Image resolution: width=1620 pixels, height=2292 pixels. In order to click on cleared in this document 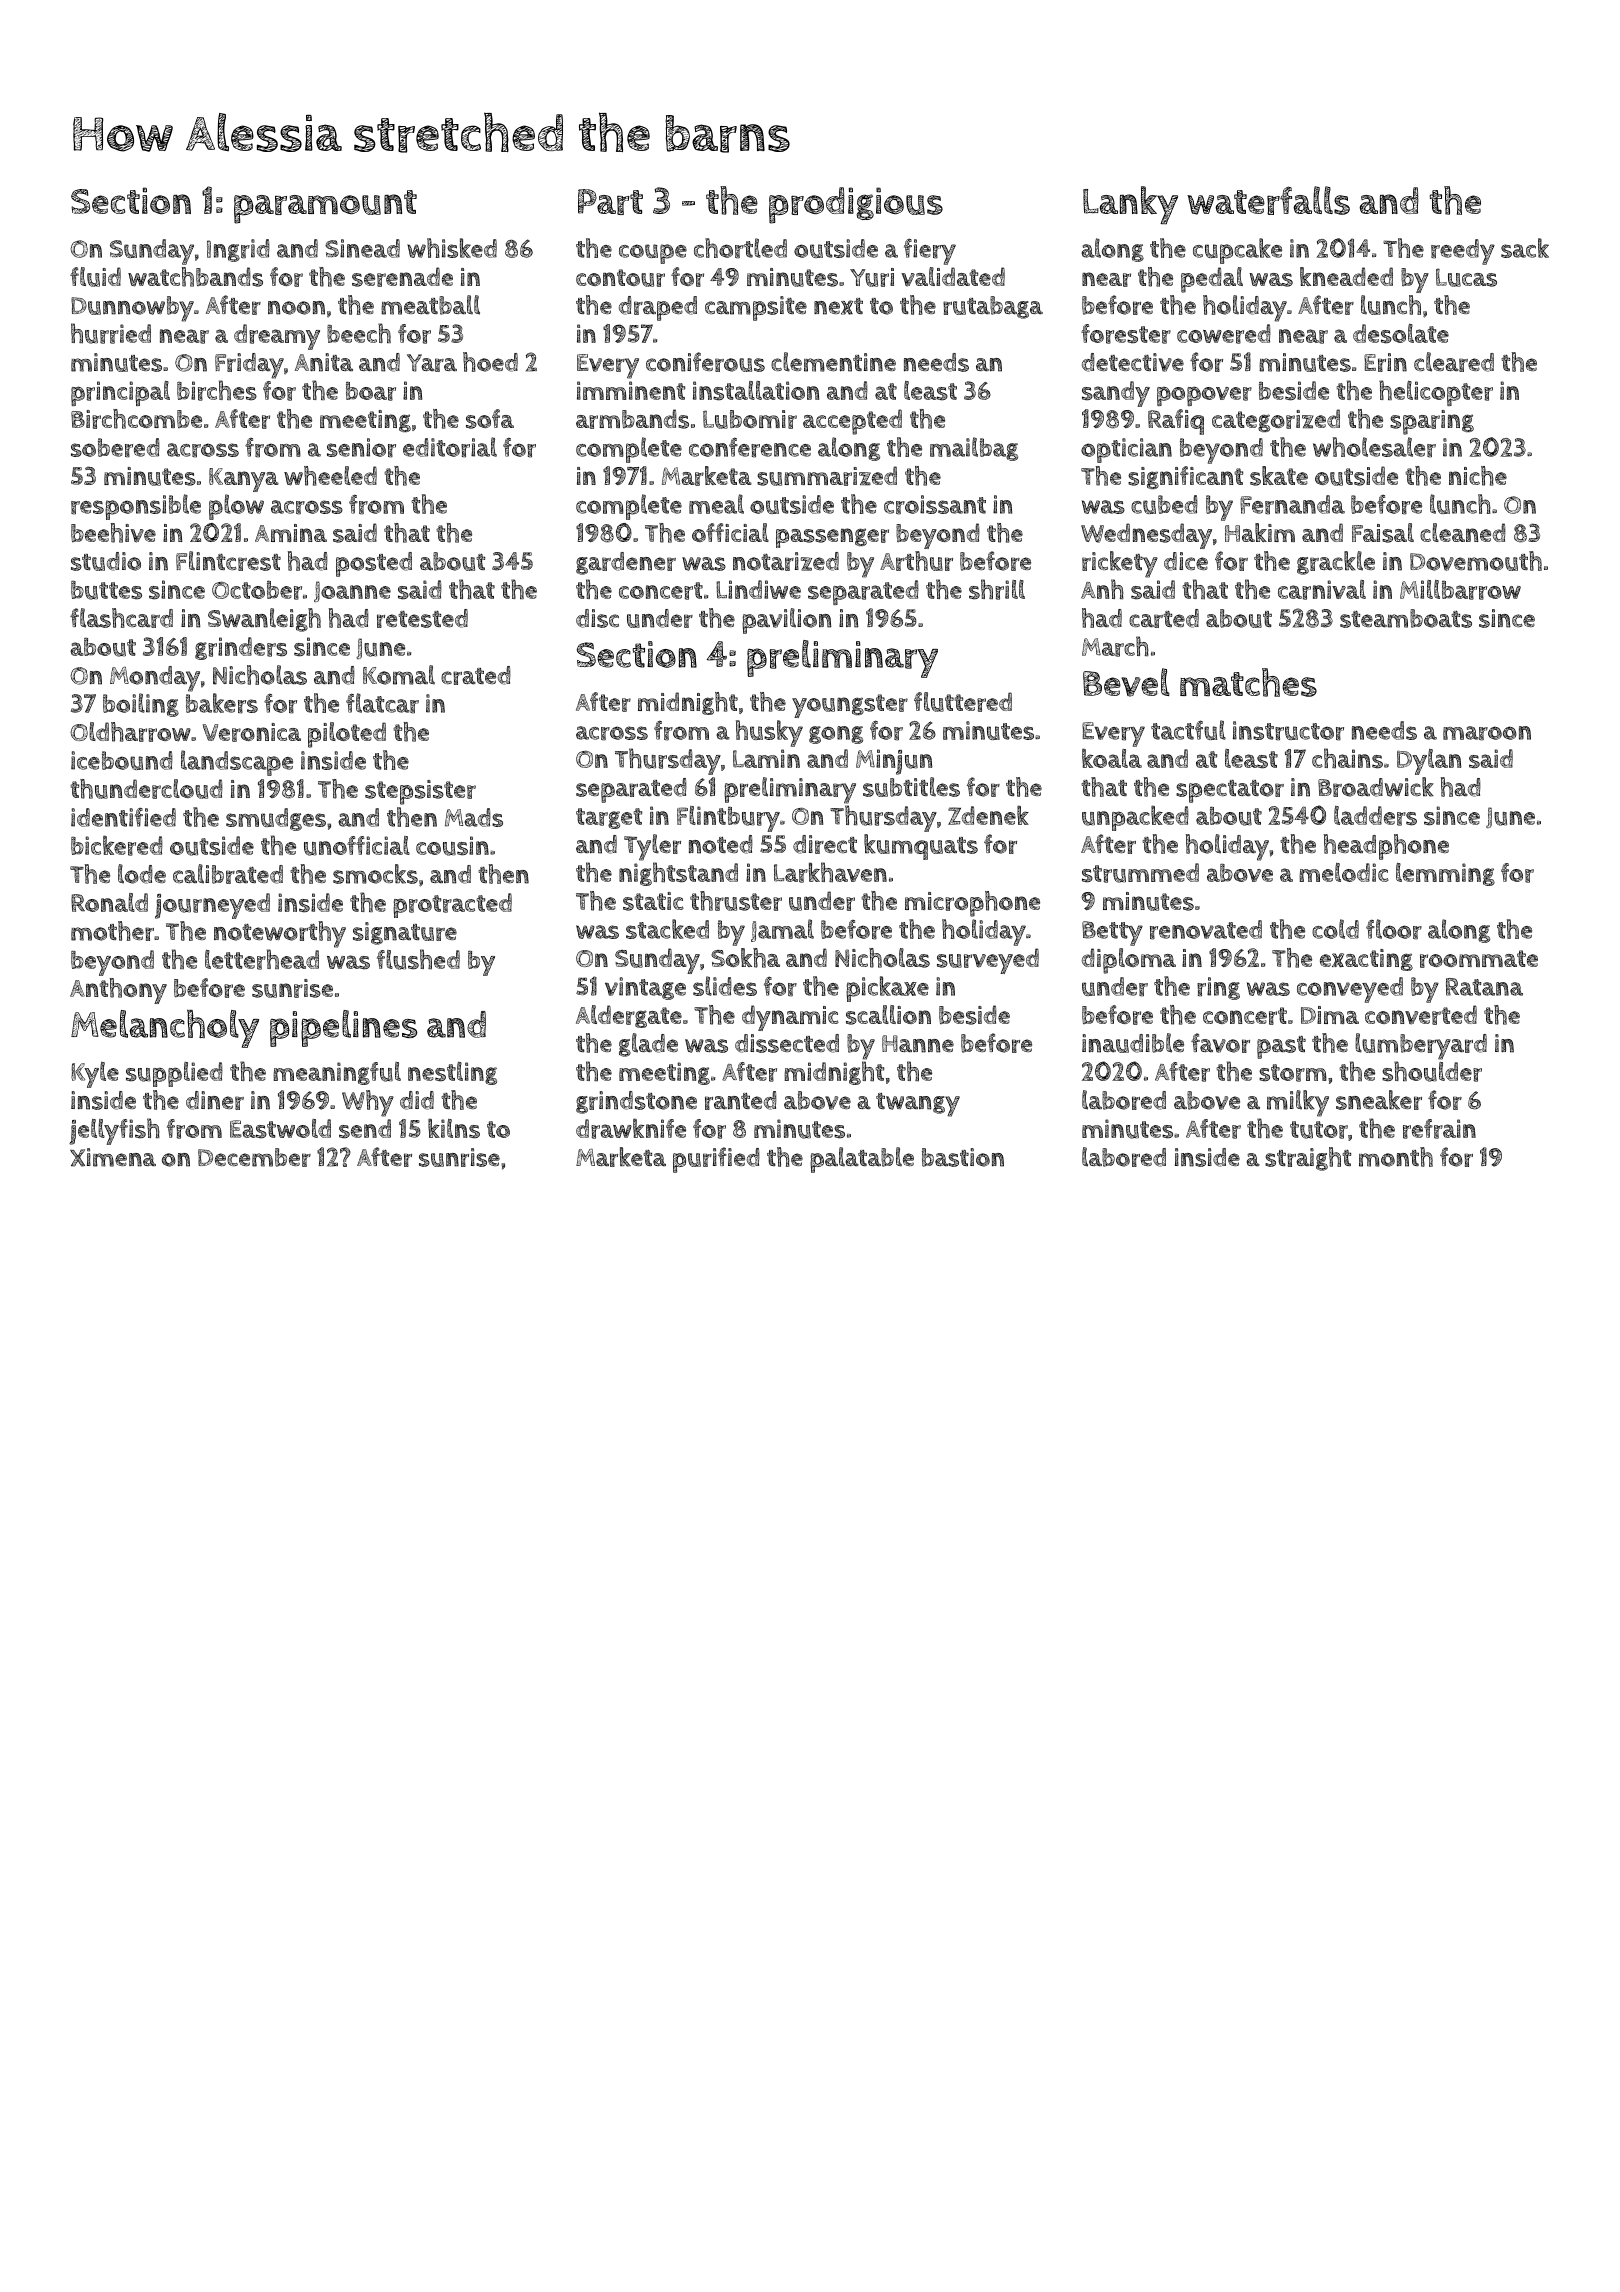, I will do `click(1454, 362)`.
